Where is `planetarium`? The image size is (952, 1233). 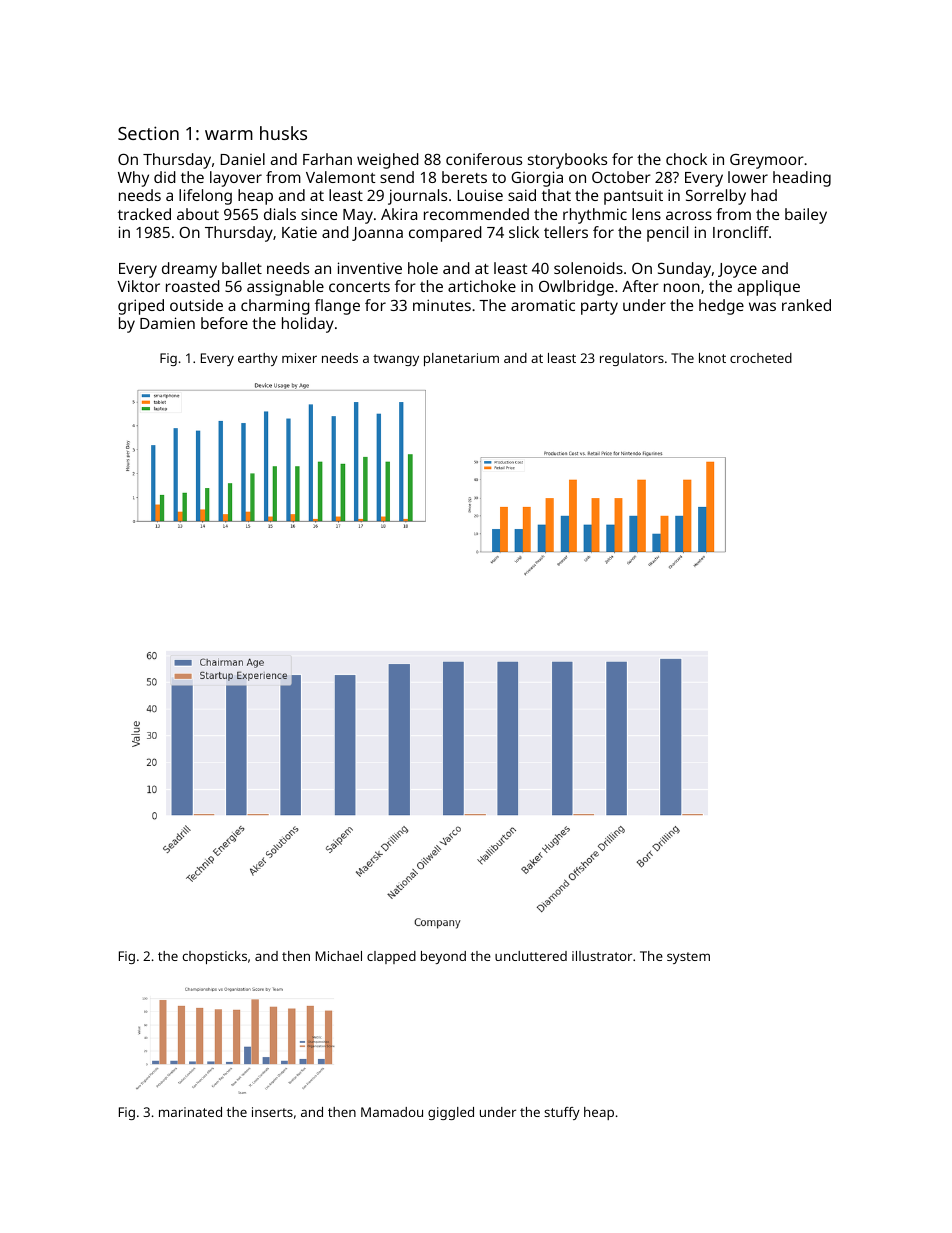
planetarium is located at coordinates (461, 359).
